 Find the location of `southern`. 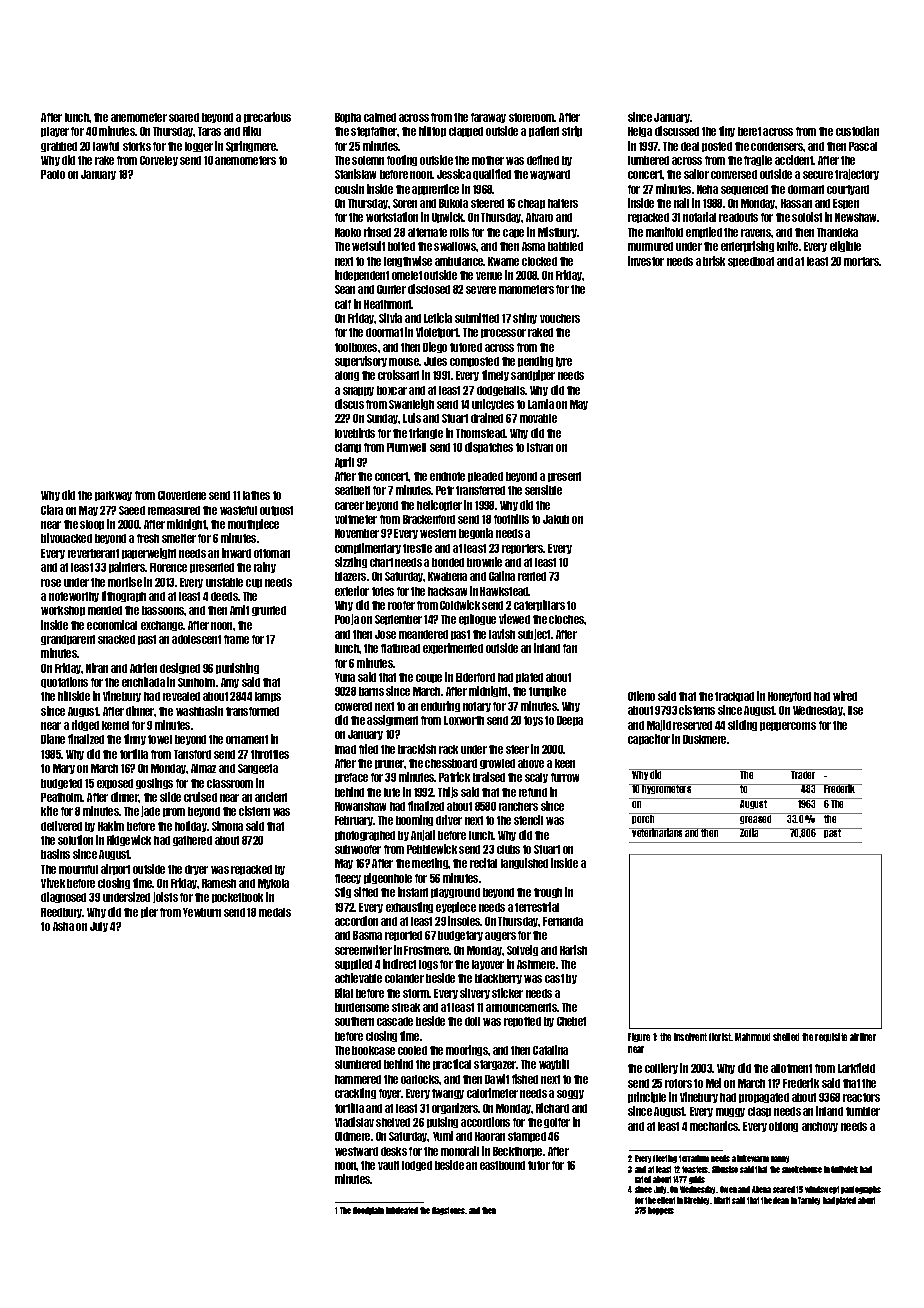

southern is located at coordinates (354, 1021).
